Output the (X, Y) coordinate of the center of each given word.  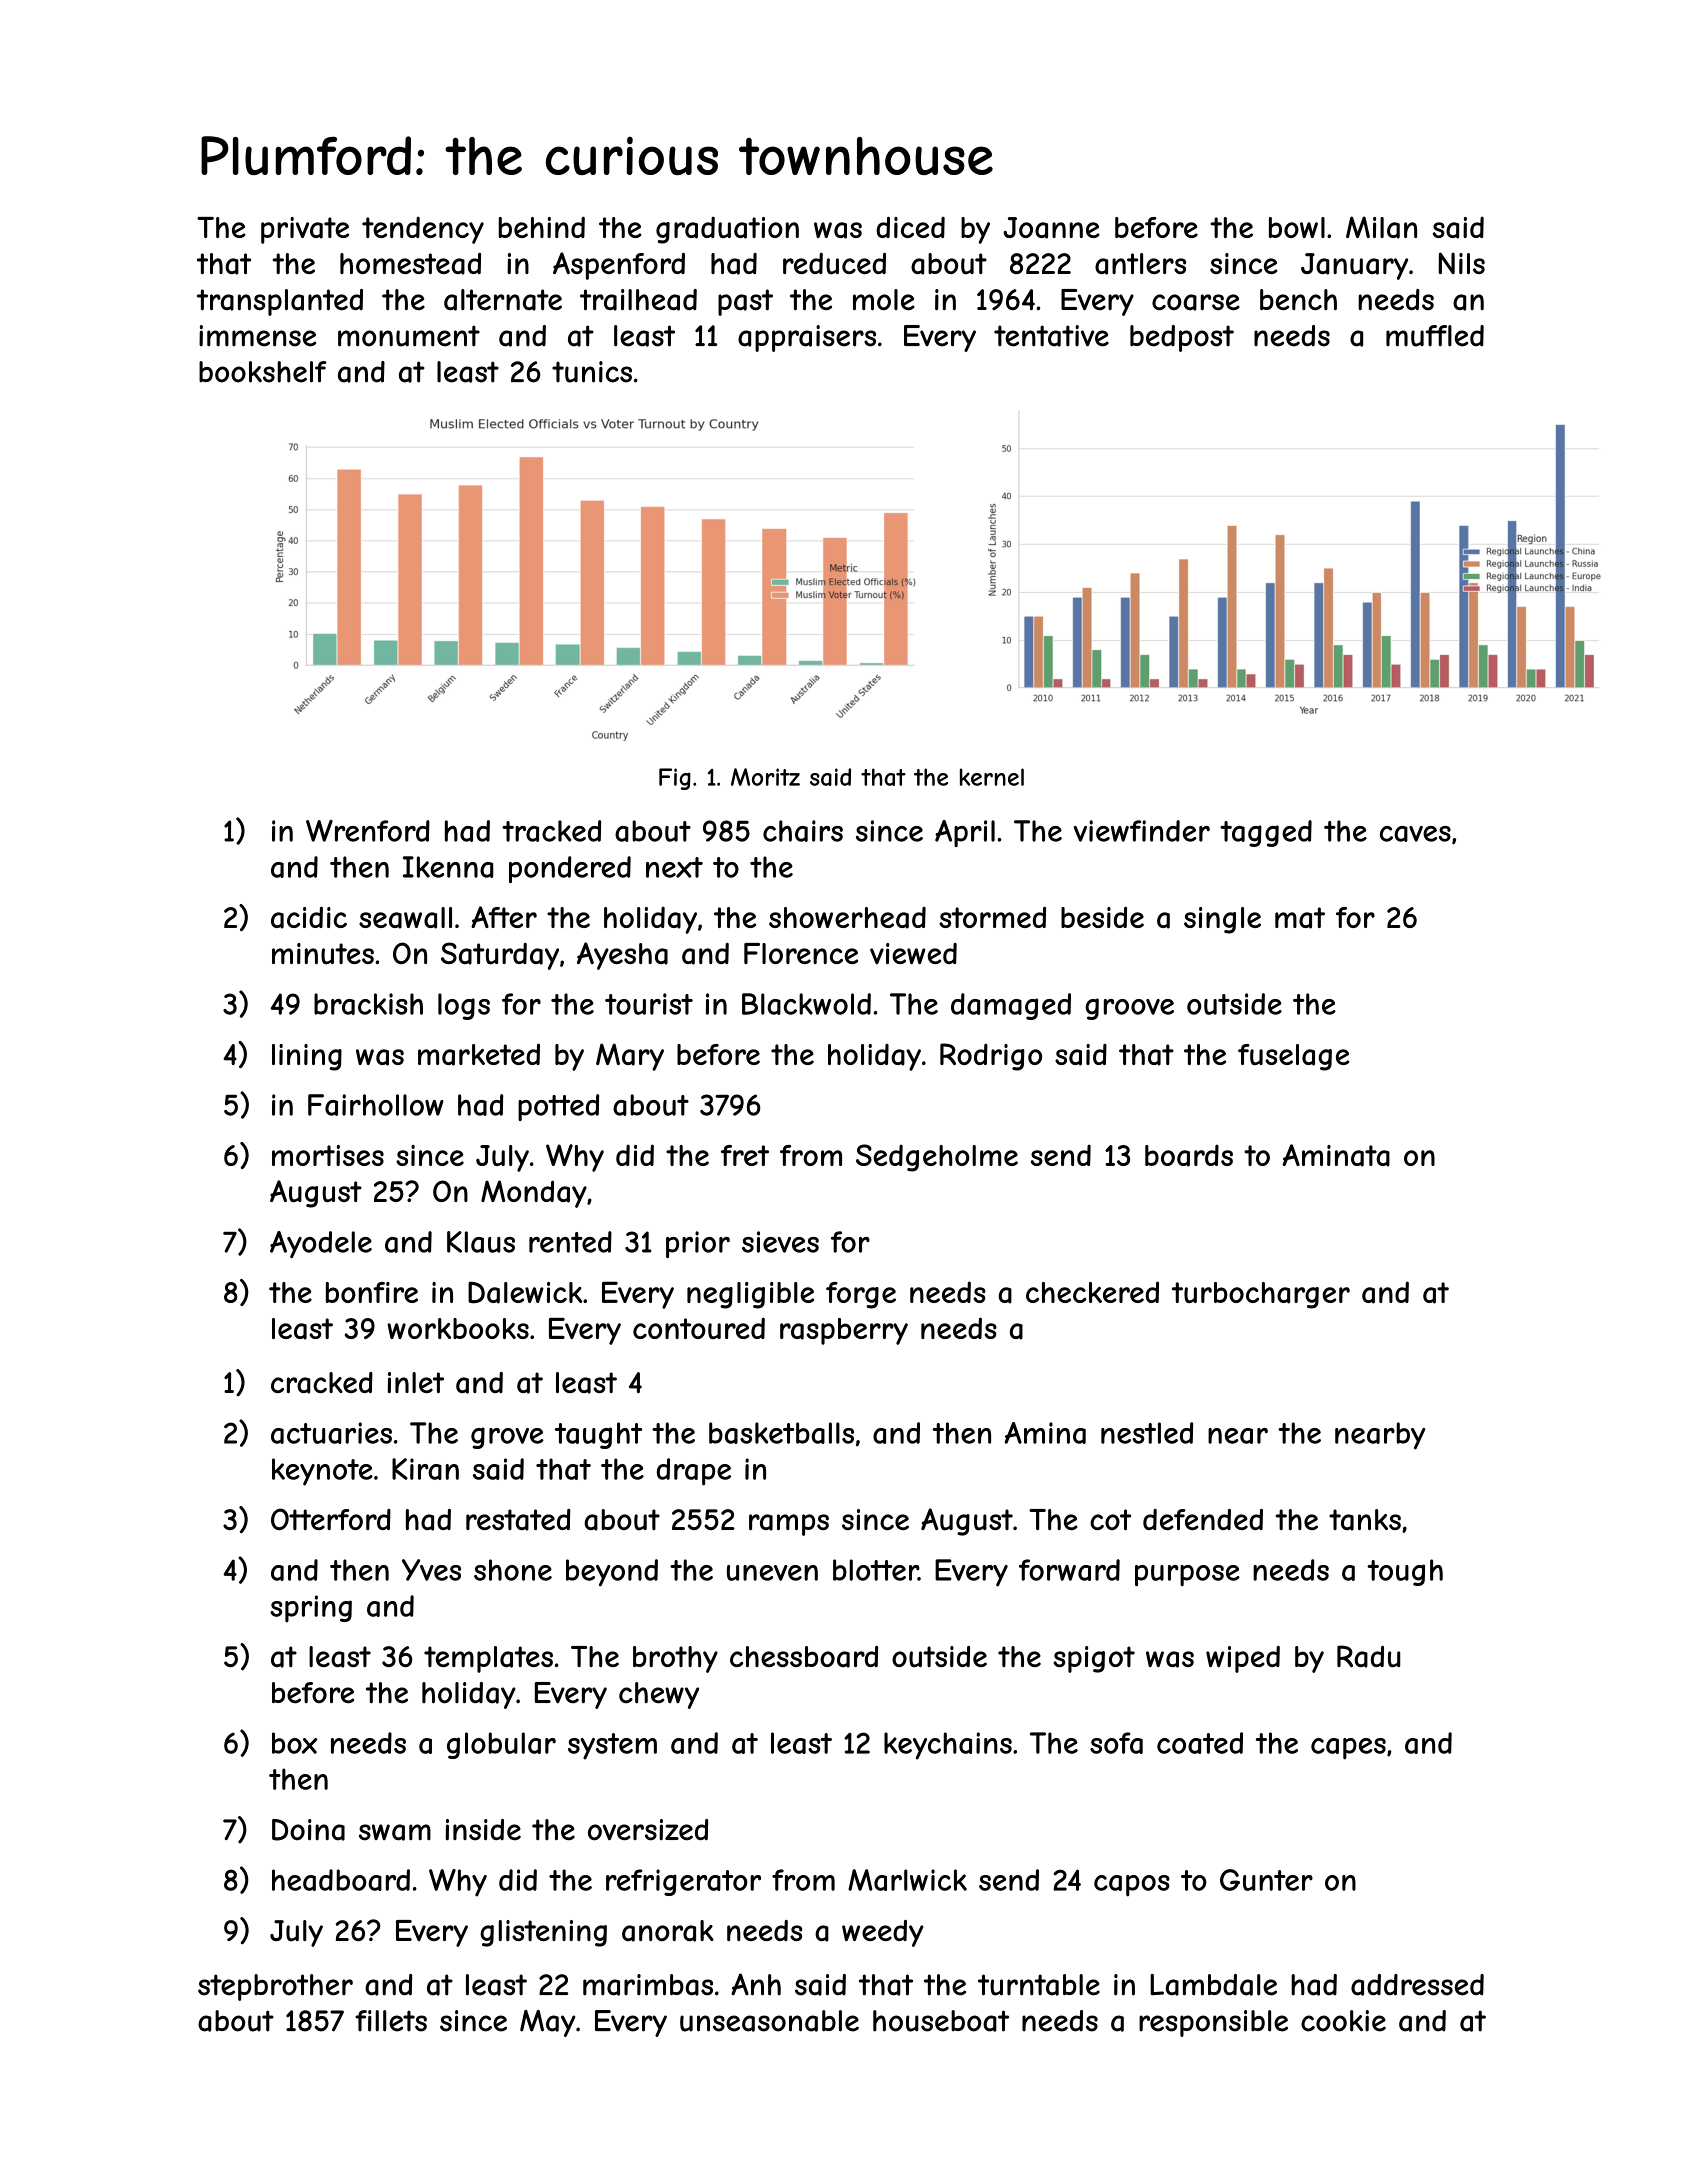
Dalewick (525, 1292)
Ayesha (622, 956)
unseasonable (769, 2021)
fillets (391, 2021)
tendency (423, 230)
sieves (780, 1242)
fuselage (1293, 1057)
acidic (309, 917)
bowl (1297, 227)
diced (910, 227)
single (1222, 920)
